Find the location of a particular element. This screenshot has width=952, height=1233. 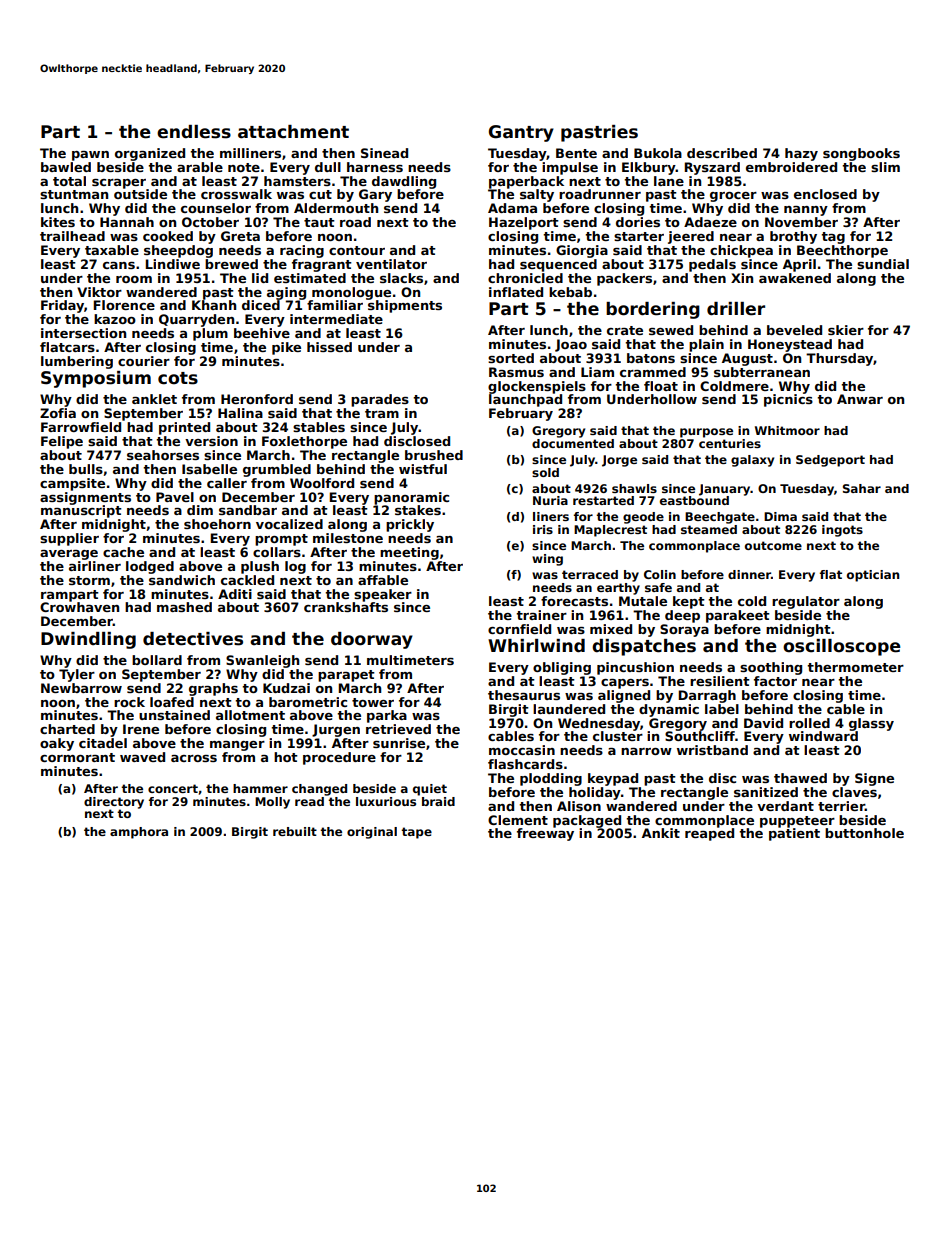

skier is located at coordinates (846, 330).
